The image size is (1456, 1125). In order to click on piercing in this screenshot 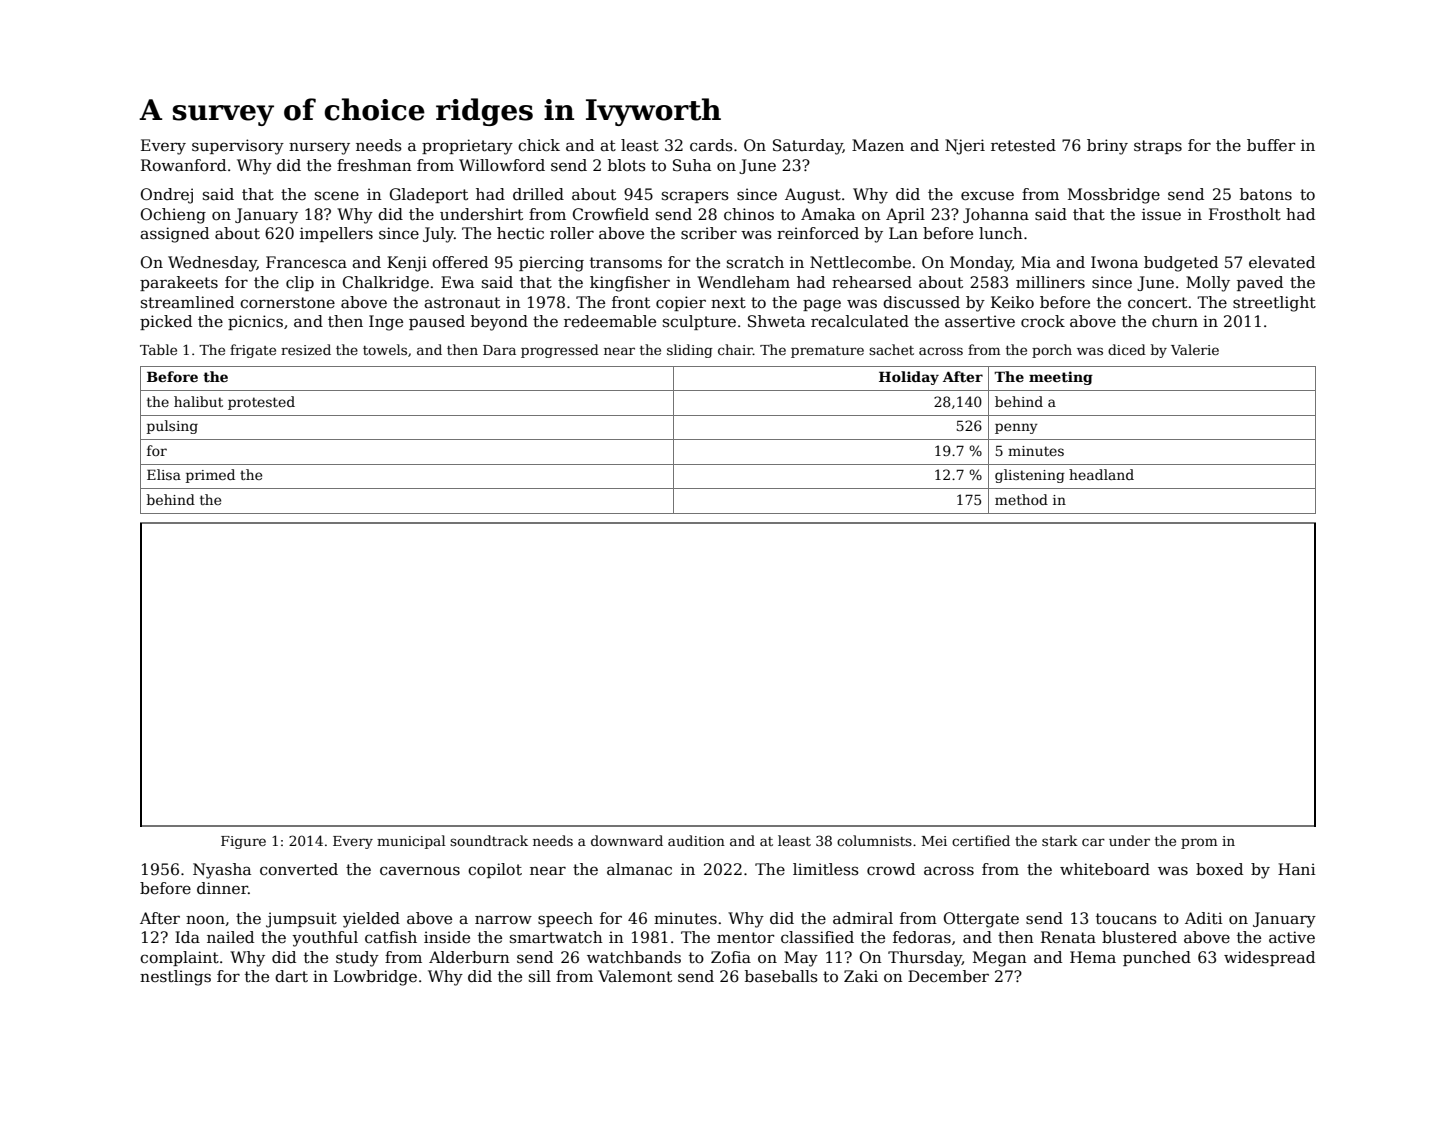, I will do `click(551, 264)`.
